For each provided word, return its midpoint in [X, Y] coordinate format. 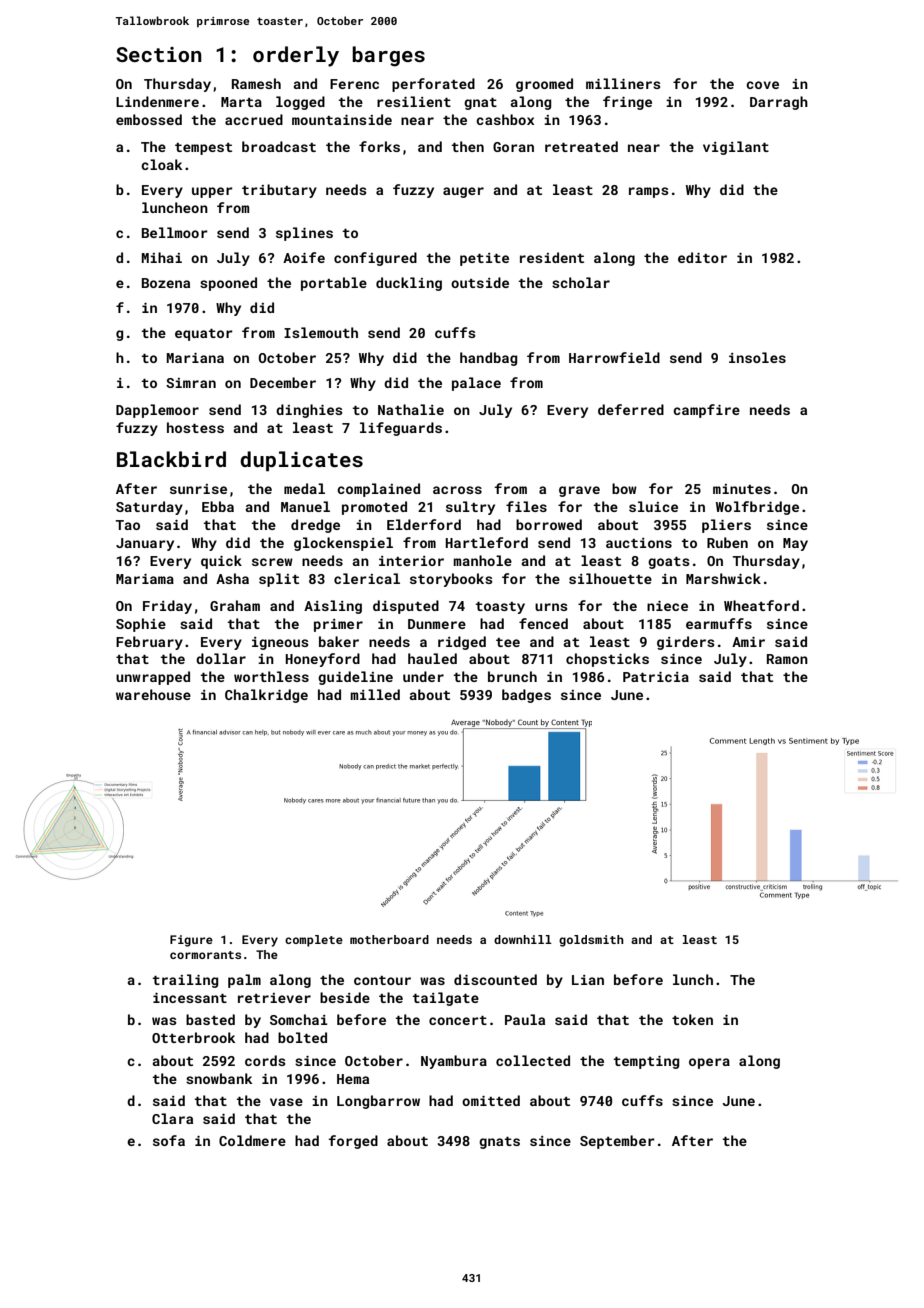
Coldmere [252, 1140]
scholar [581, 282]
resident [552, 257]
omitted [491, 1100]
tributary [279, 191]
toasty [500, 608]
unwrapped [153, 678]
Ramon [787, 659]
